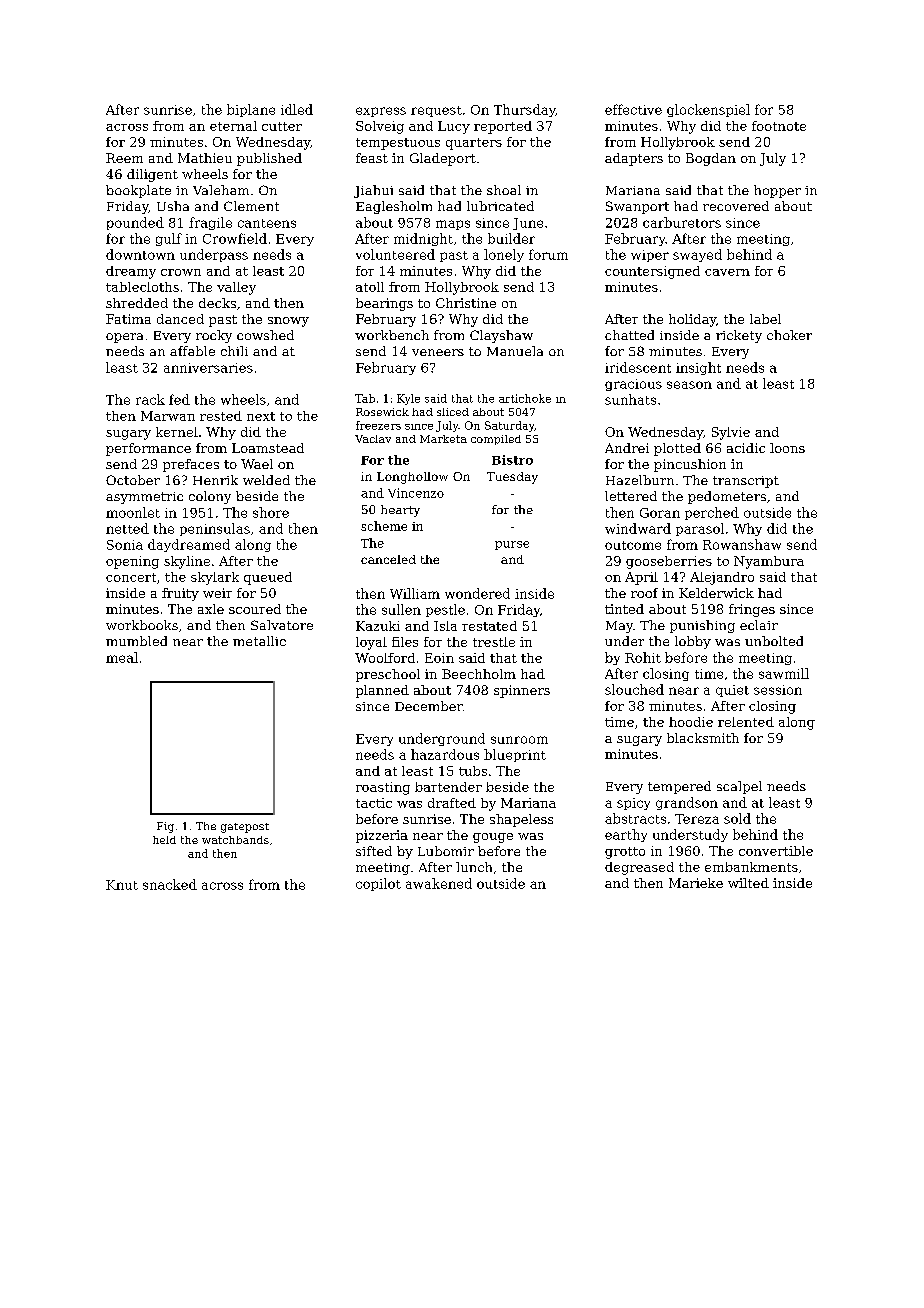 This document has width=924, height=1308. What do you see at coordinates (548, 254) in the document?
I see `forum` at bounding box center [548, 254].
